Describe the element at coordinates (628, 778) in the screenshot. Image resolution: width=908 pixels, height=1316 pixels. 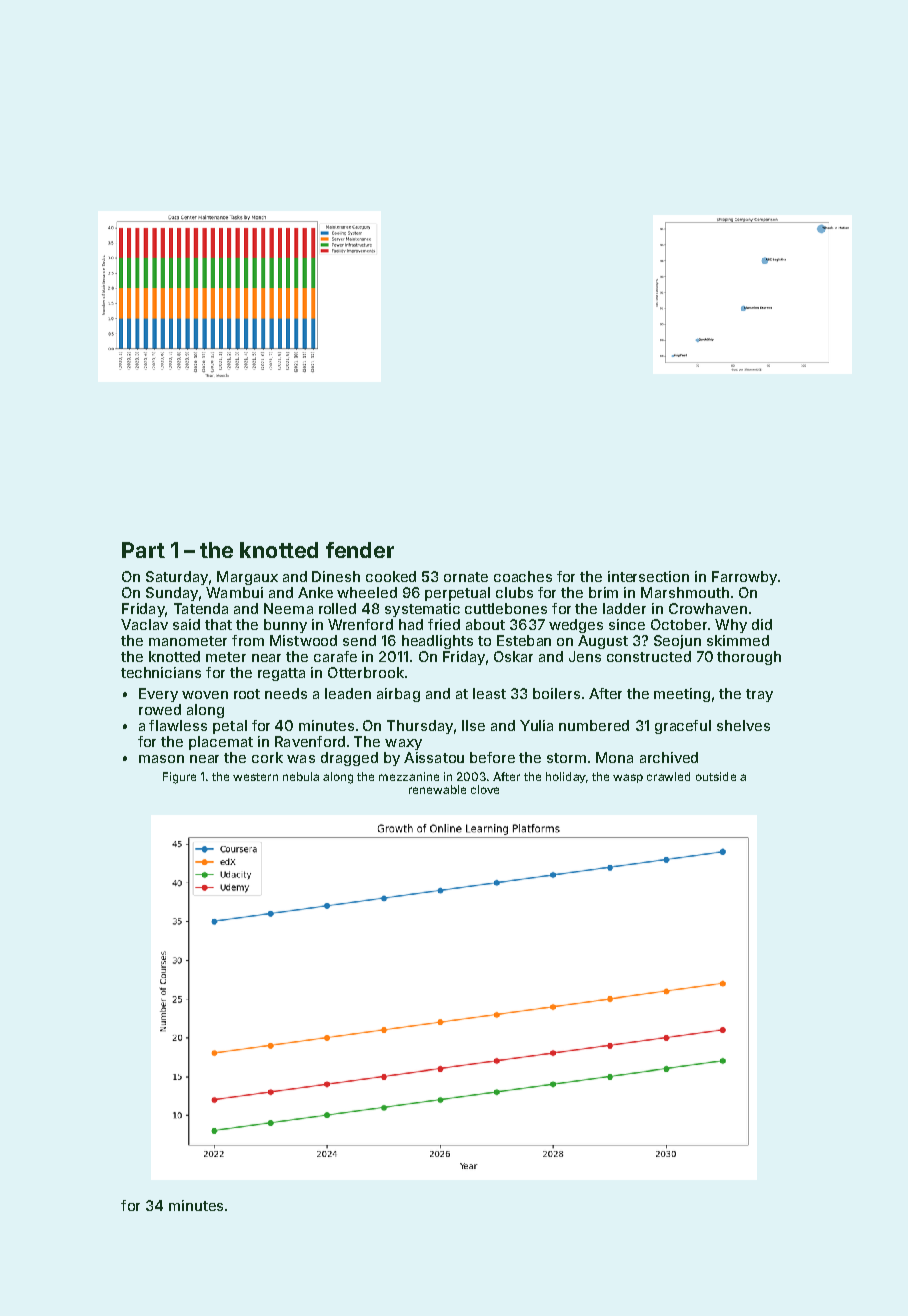
I see `wasp` at that location.
